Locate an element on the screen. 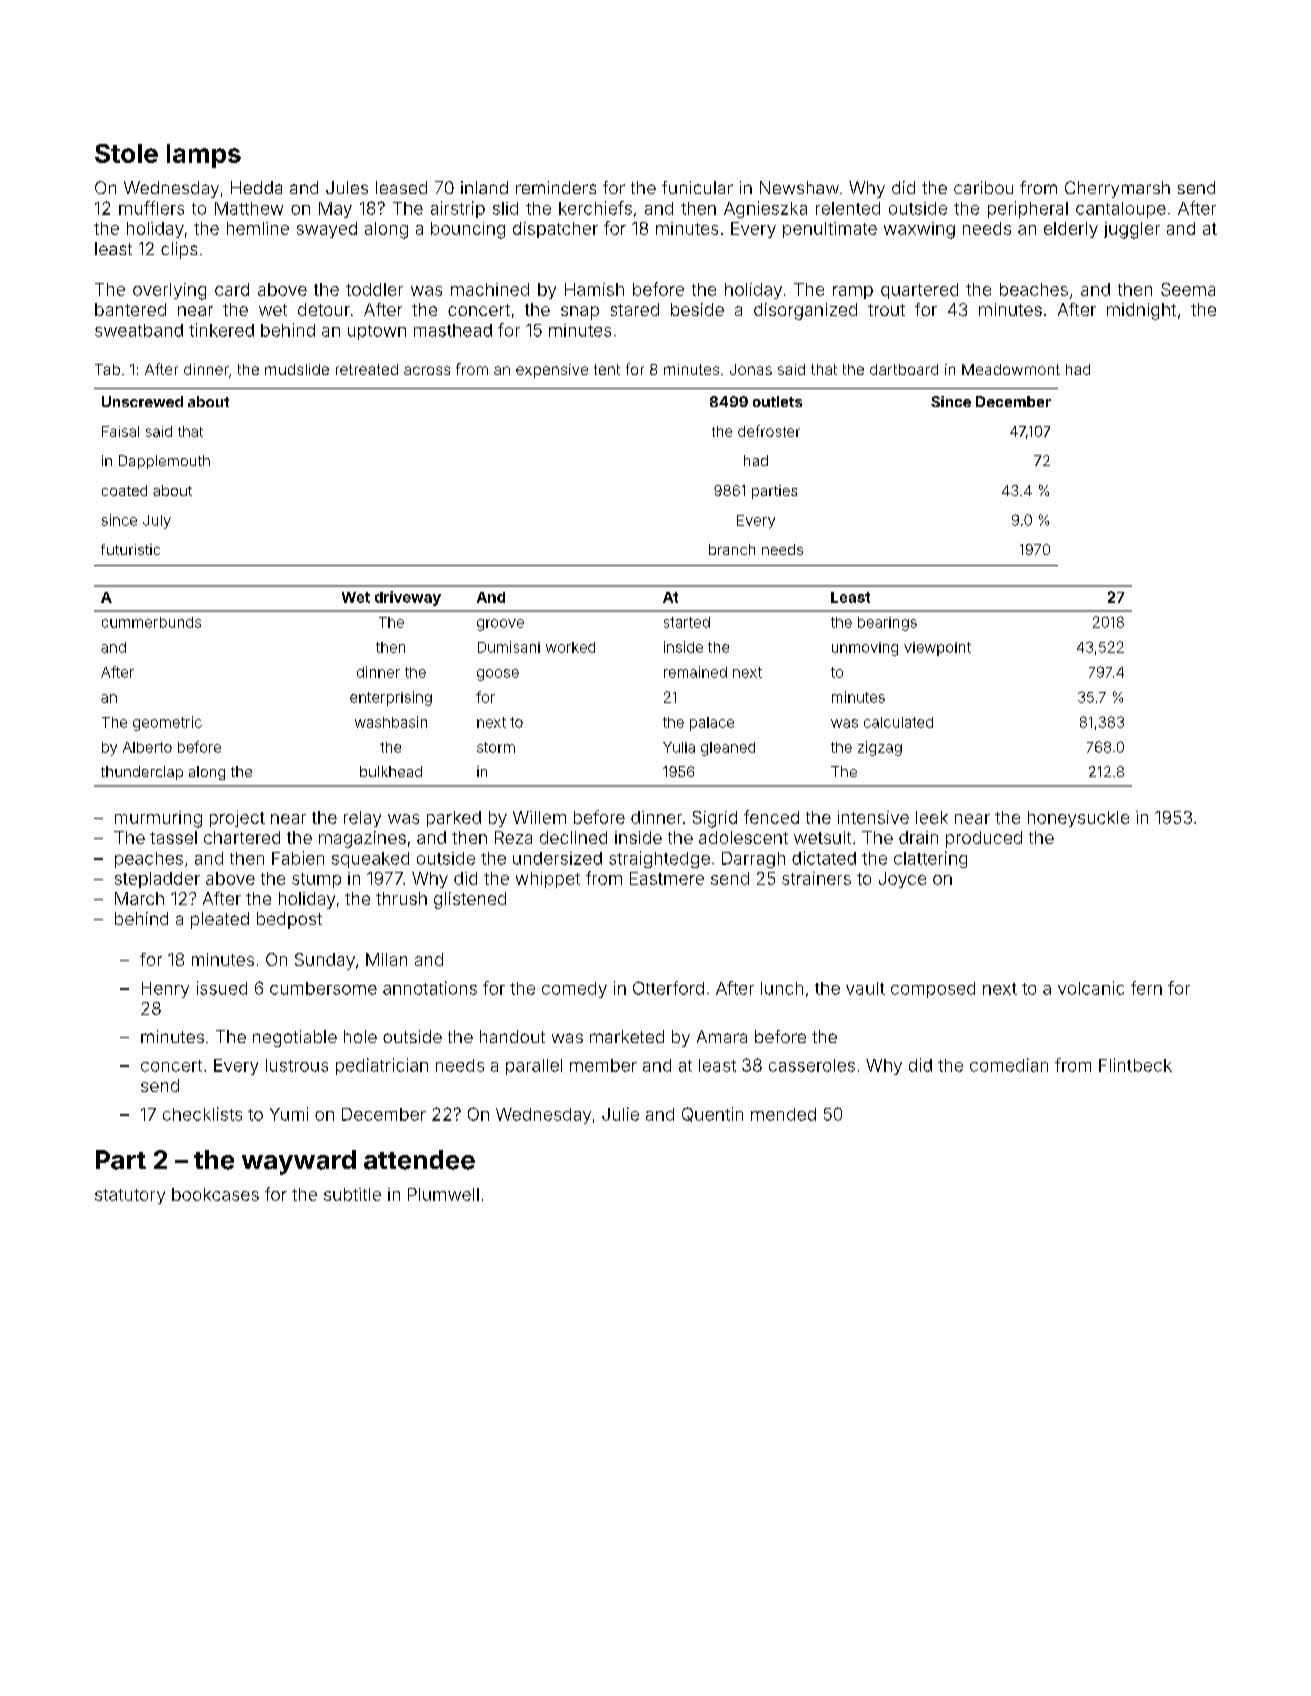 The height and width of the screenshot is (1696, 1311). statutory is located at coordinates (130, 1196).
